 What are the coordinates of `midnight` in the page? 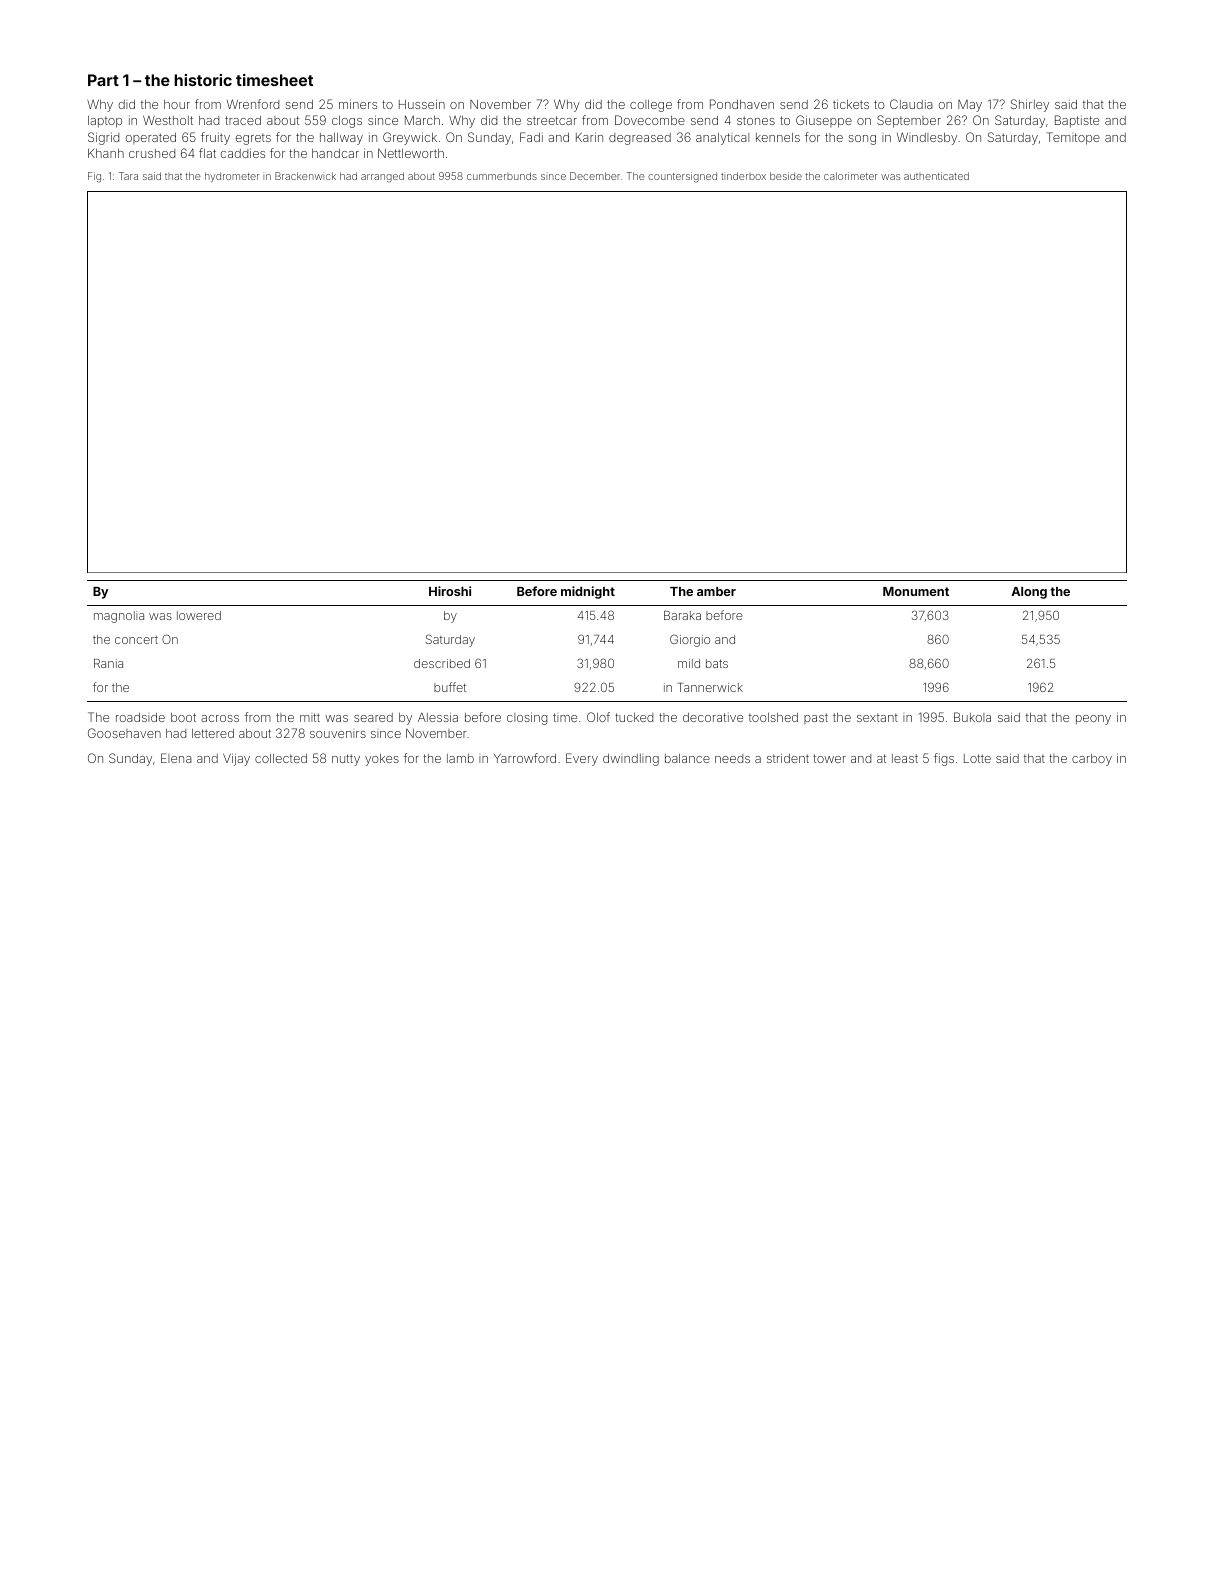 It's located at (588, 592).
